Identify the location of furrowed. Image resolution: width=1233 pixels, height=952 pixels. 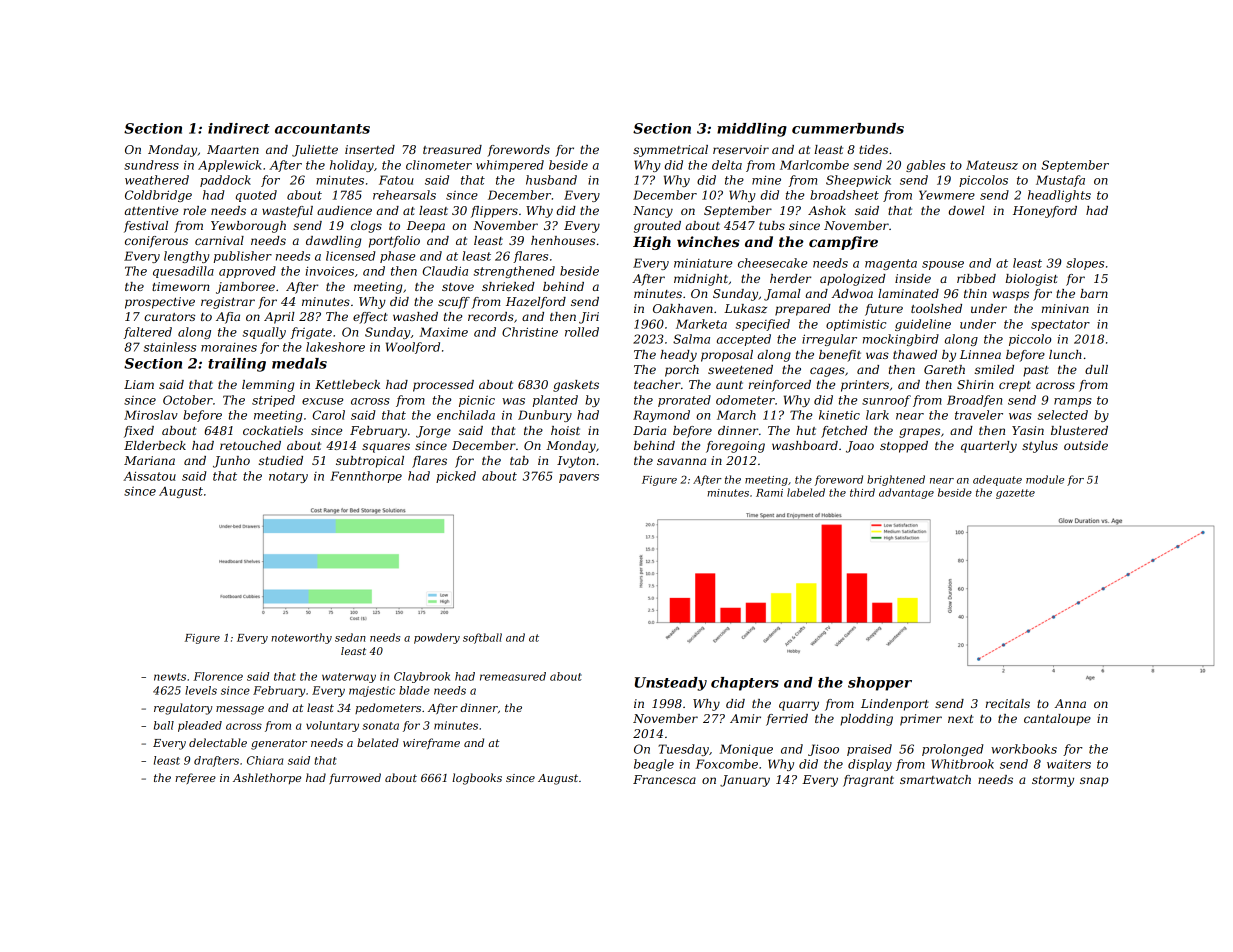
(355, 778).
